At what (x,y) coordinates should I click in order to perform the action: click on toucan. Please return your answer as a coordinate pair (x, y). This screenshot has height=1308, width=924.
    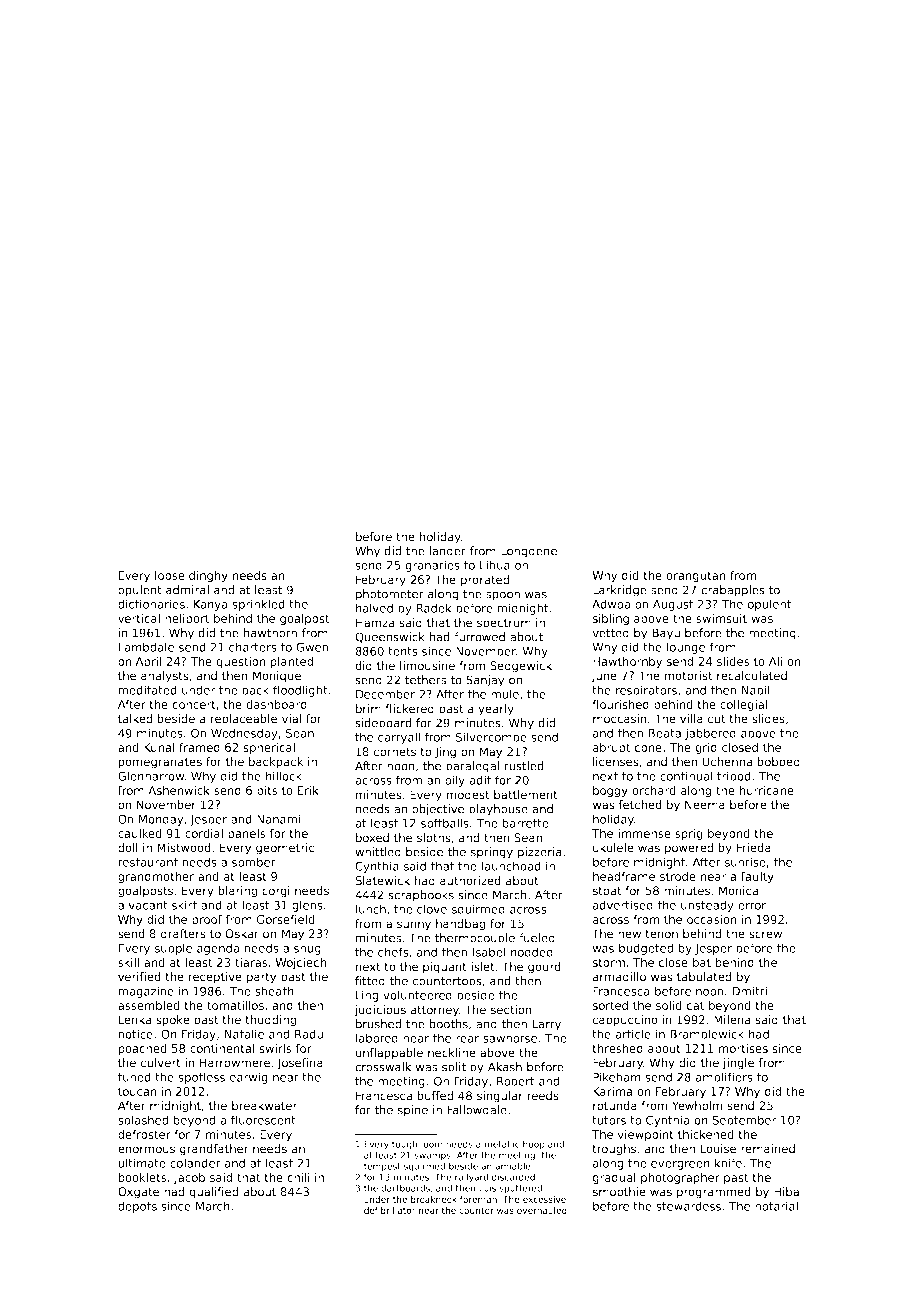
    Looking at the image, I should click on (137, 1091).
